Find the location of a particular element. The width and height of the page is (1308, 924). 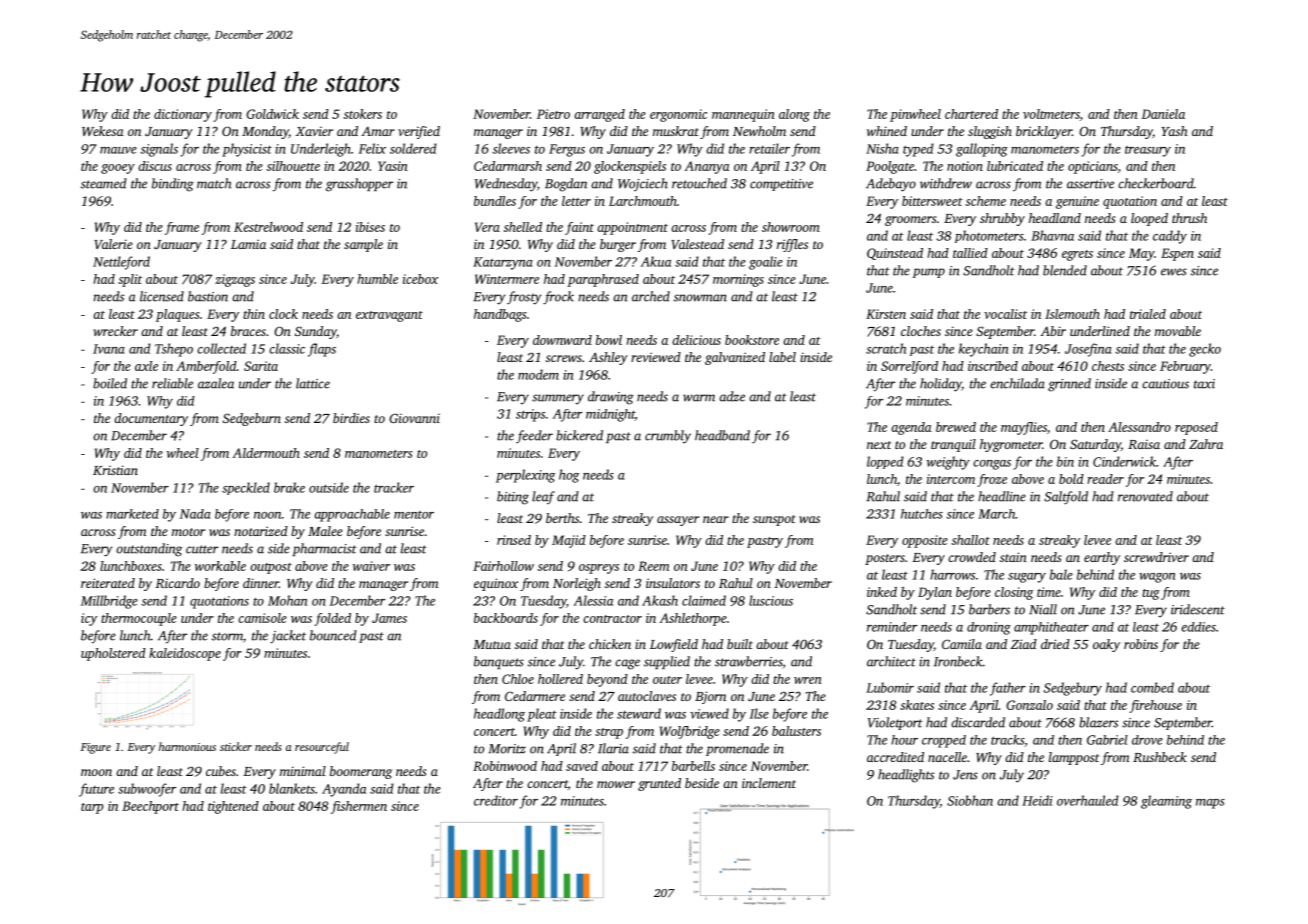

vocalist is located at coordinates (1005, 314).
